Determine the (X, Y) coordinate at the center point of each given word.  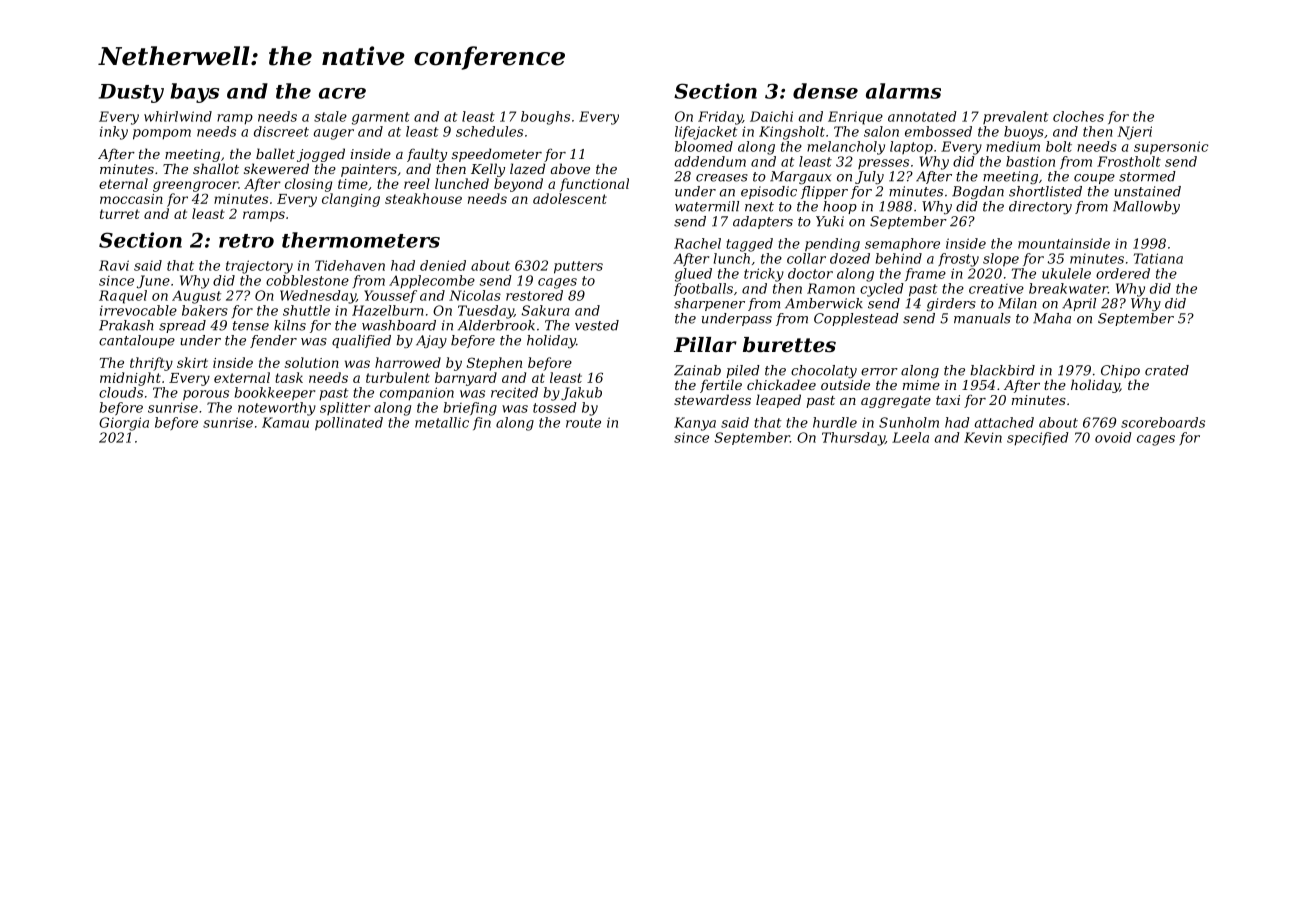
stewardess (712, 399)
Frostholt (1129, 161)
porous (206, 395)
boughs (545, 118)
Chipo (1120, 371)
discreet (281, 131)
